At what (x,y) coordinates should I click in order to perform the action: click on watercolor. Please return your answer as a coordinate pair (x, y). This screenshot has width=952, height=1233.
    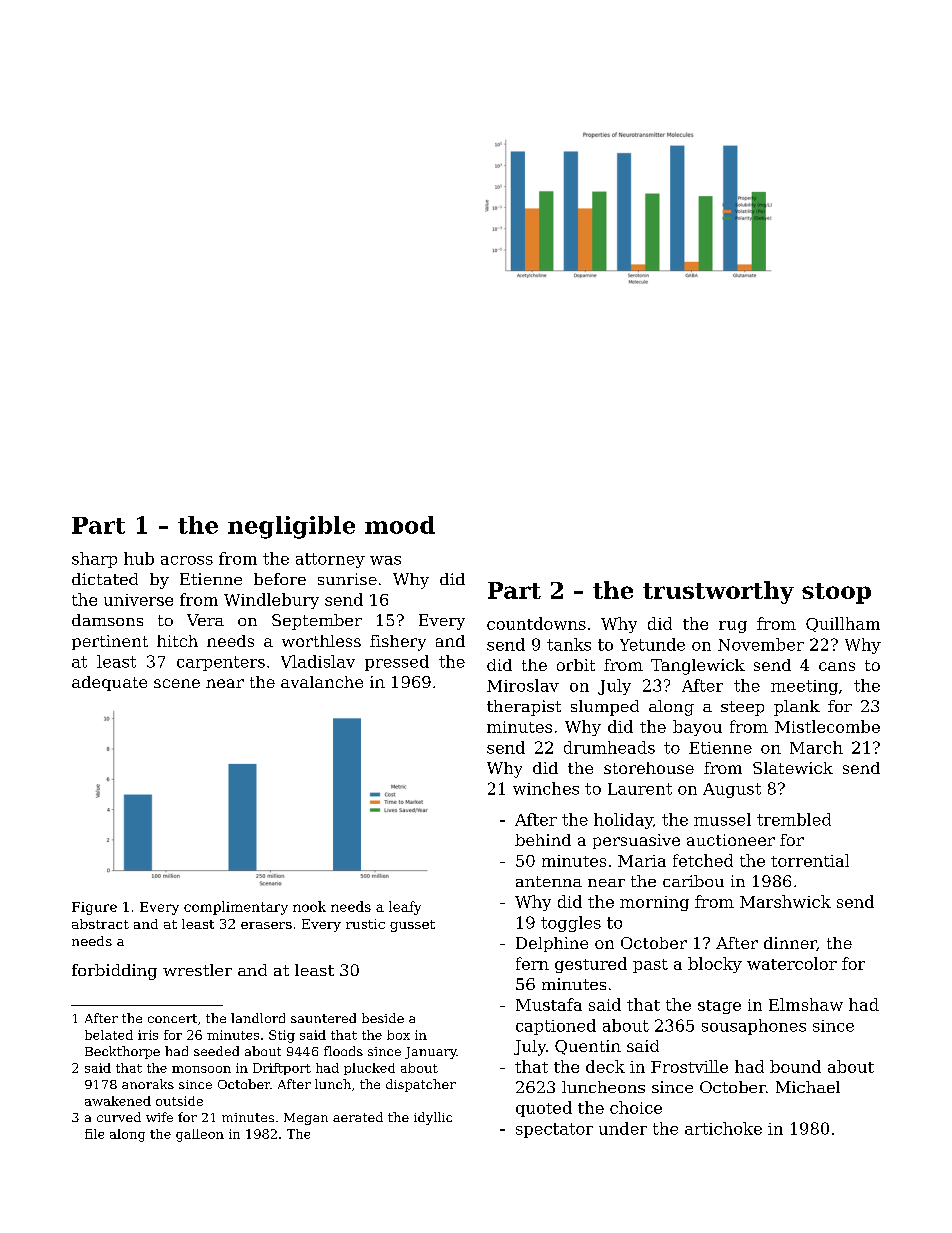
    Looking at the image, I should click on (792, 963).
